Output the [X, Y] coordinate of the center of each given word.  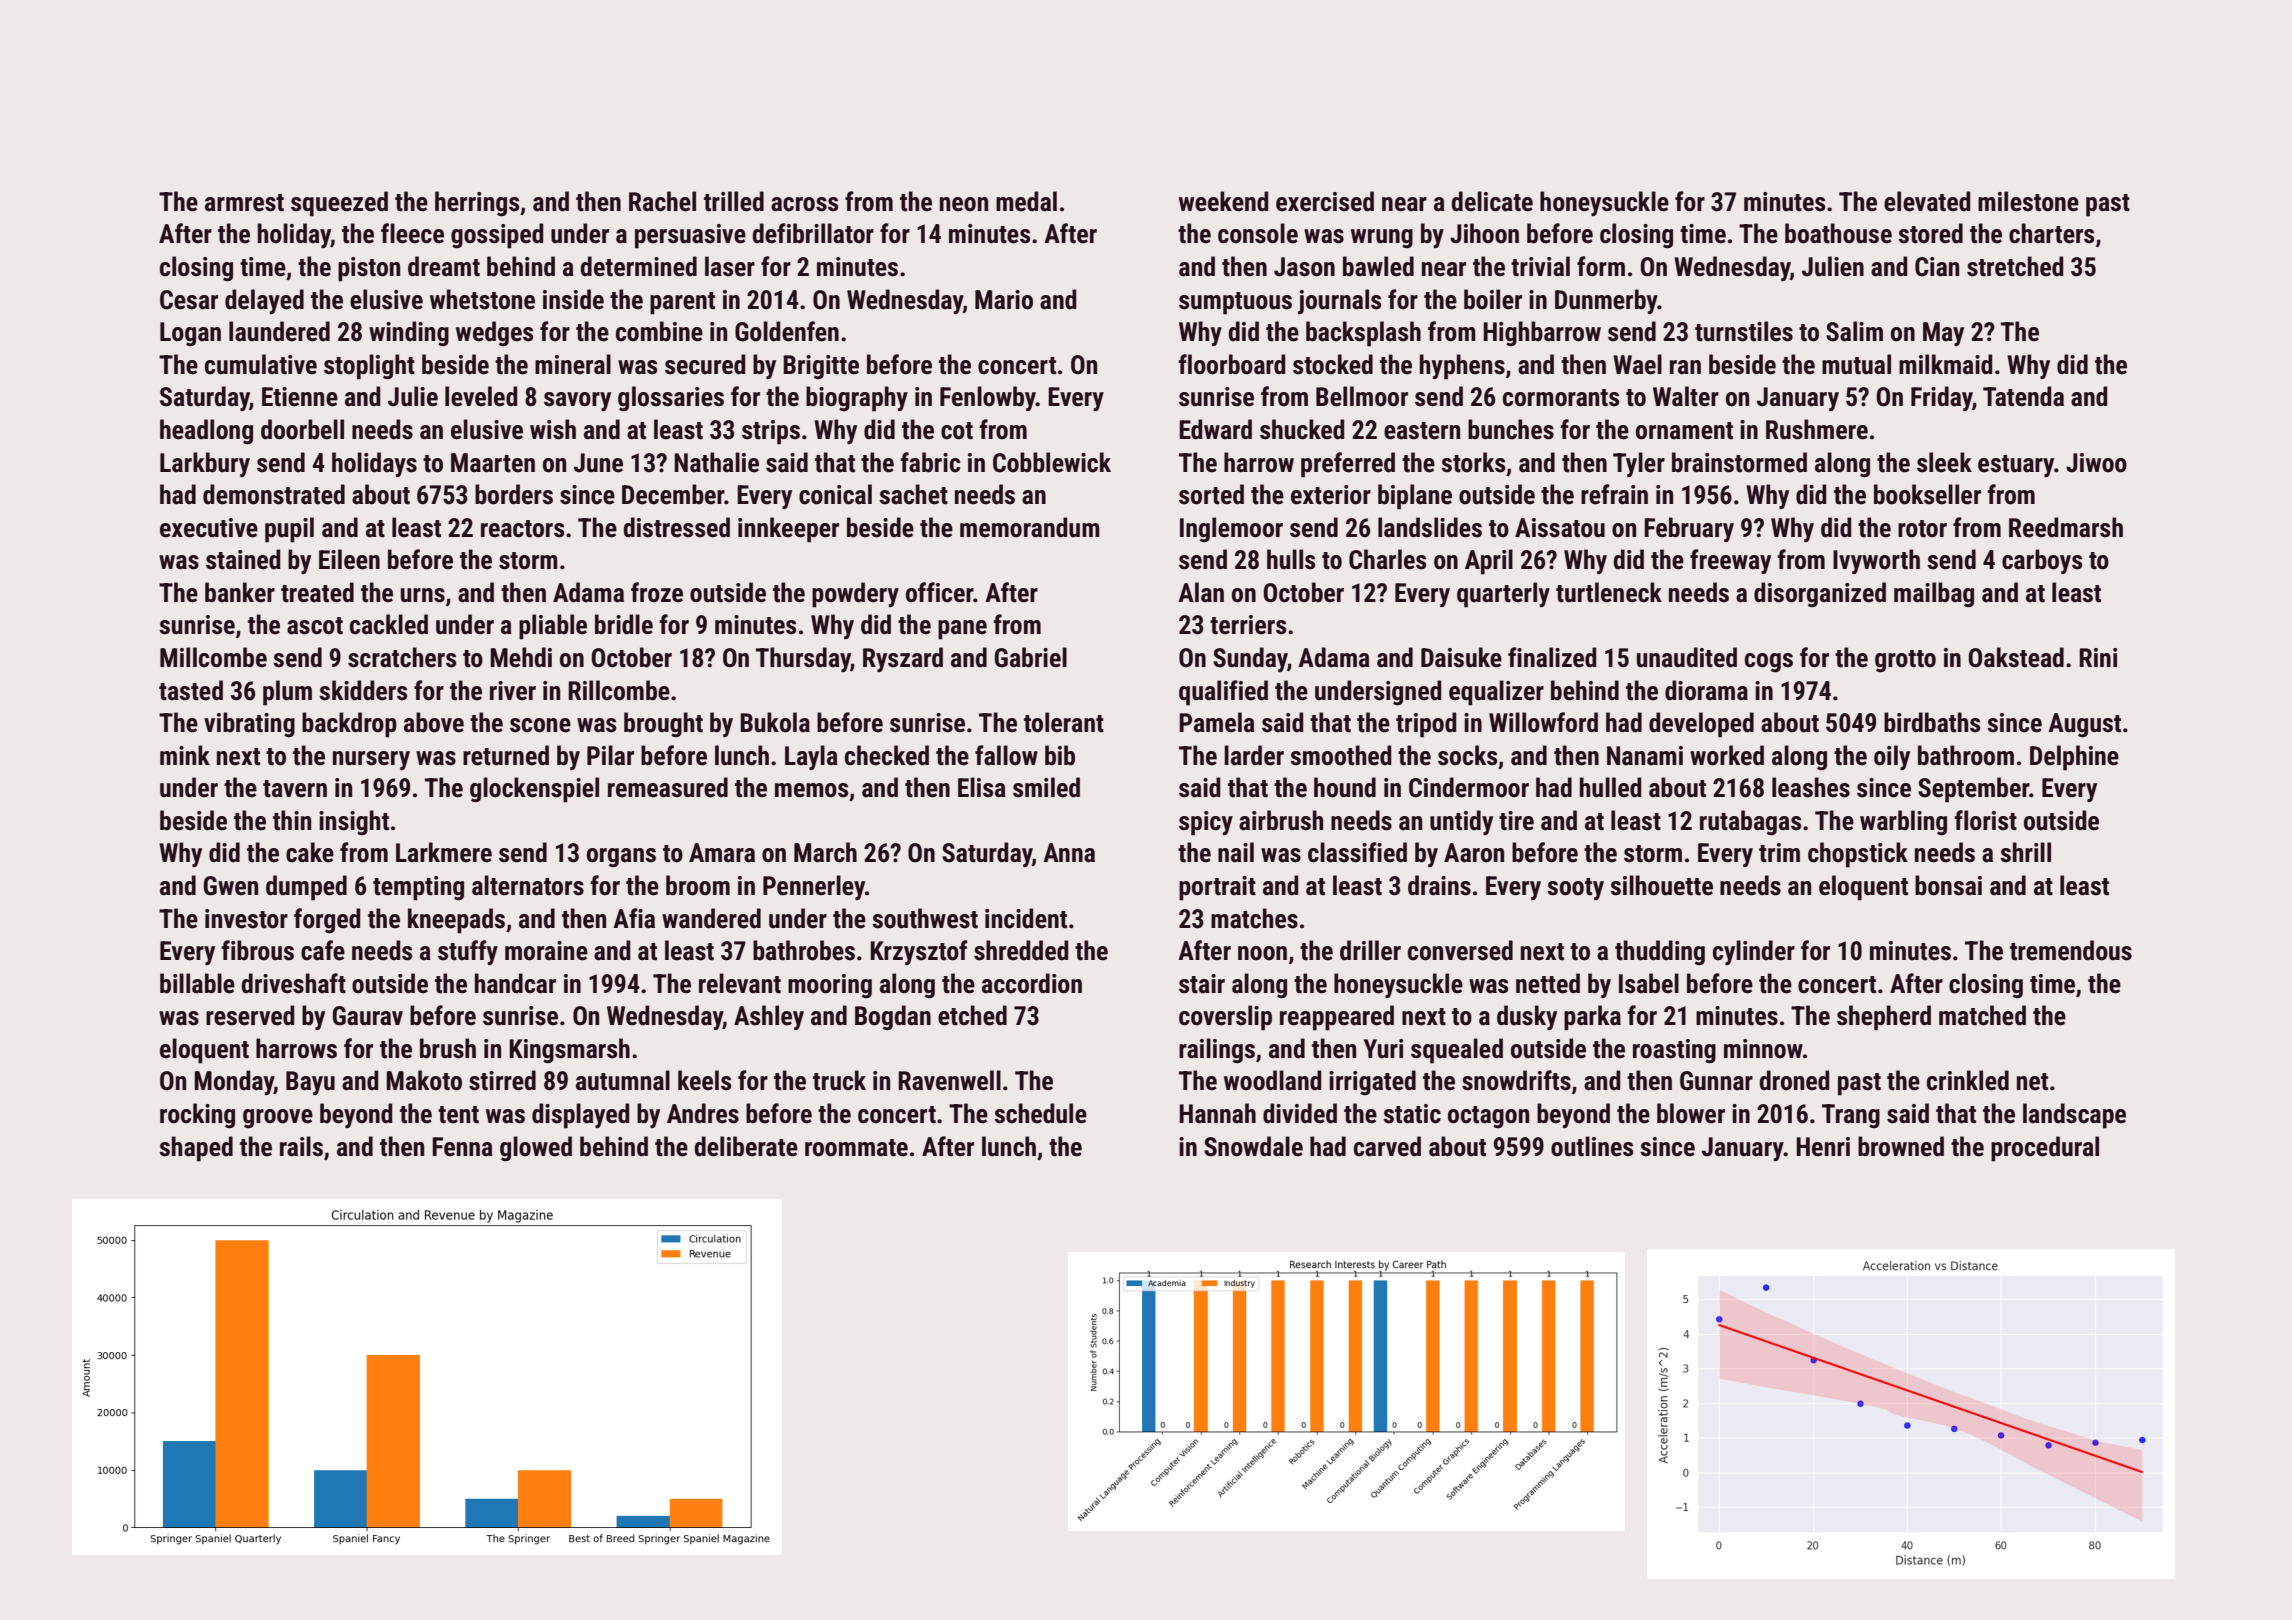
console [1258, 233]
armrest [244, 203]
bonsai [1948, 885]
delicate [1492, 201]
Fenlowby [988, 399]
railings [1217, 1051]
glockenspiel [534, 790]
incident [1026, 918]
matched [1982, 1015]
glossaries [671, 399]
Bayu [310, 1083]
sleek [1944, 462]
